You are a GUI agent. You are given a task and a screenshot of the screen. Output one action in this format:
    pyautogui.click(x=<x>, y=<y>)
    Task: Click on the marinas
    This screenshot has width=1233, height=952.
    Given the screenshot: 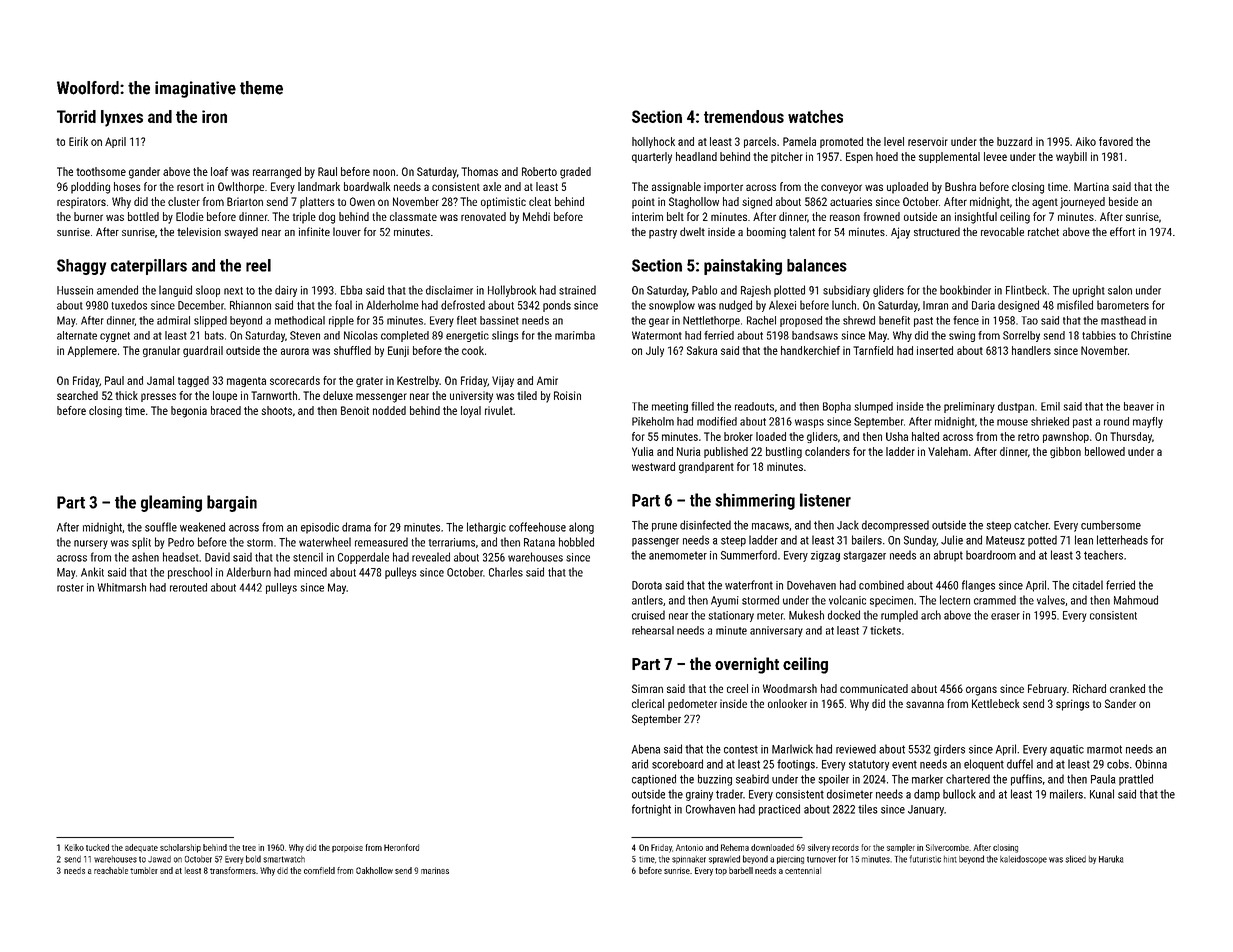 What is the action you would take?
    pyautogui.click(x=435, y=870)
